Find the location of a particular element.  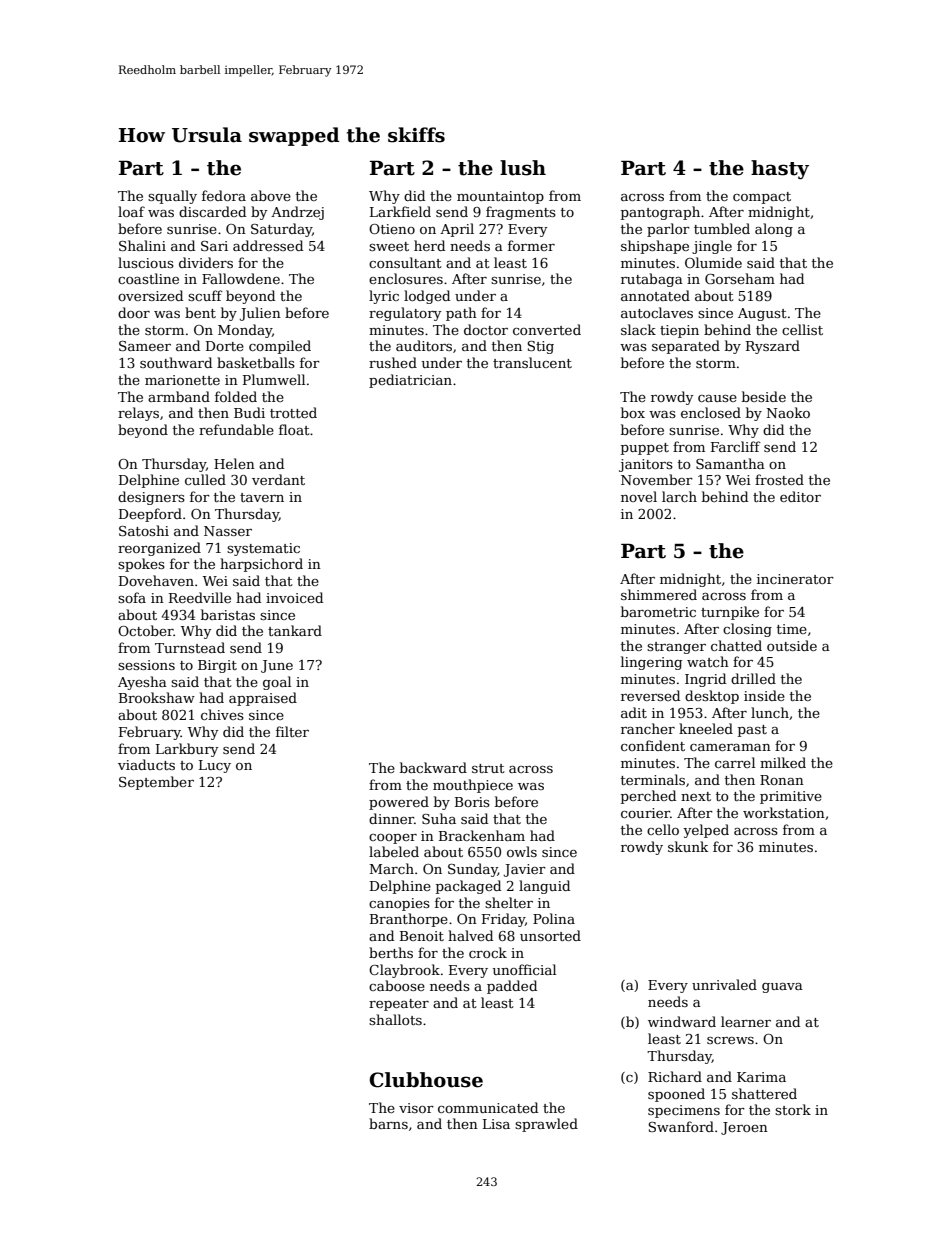

above is located at coordinates (271, 195).
